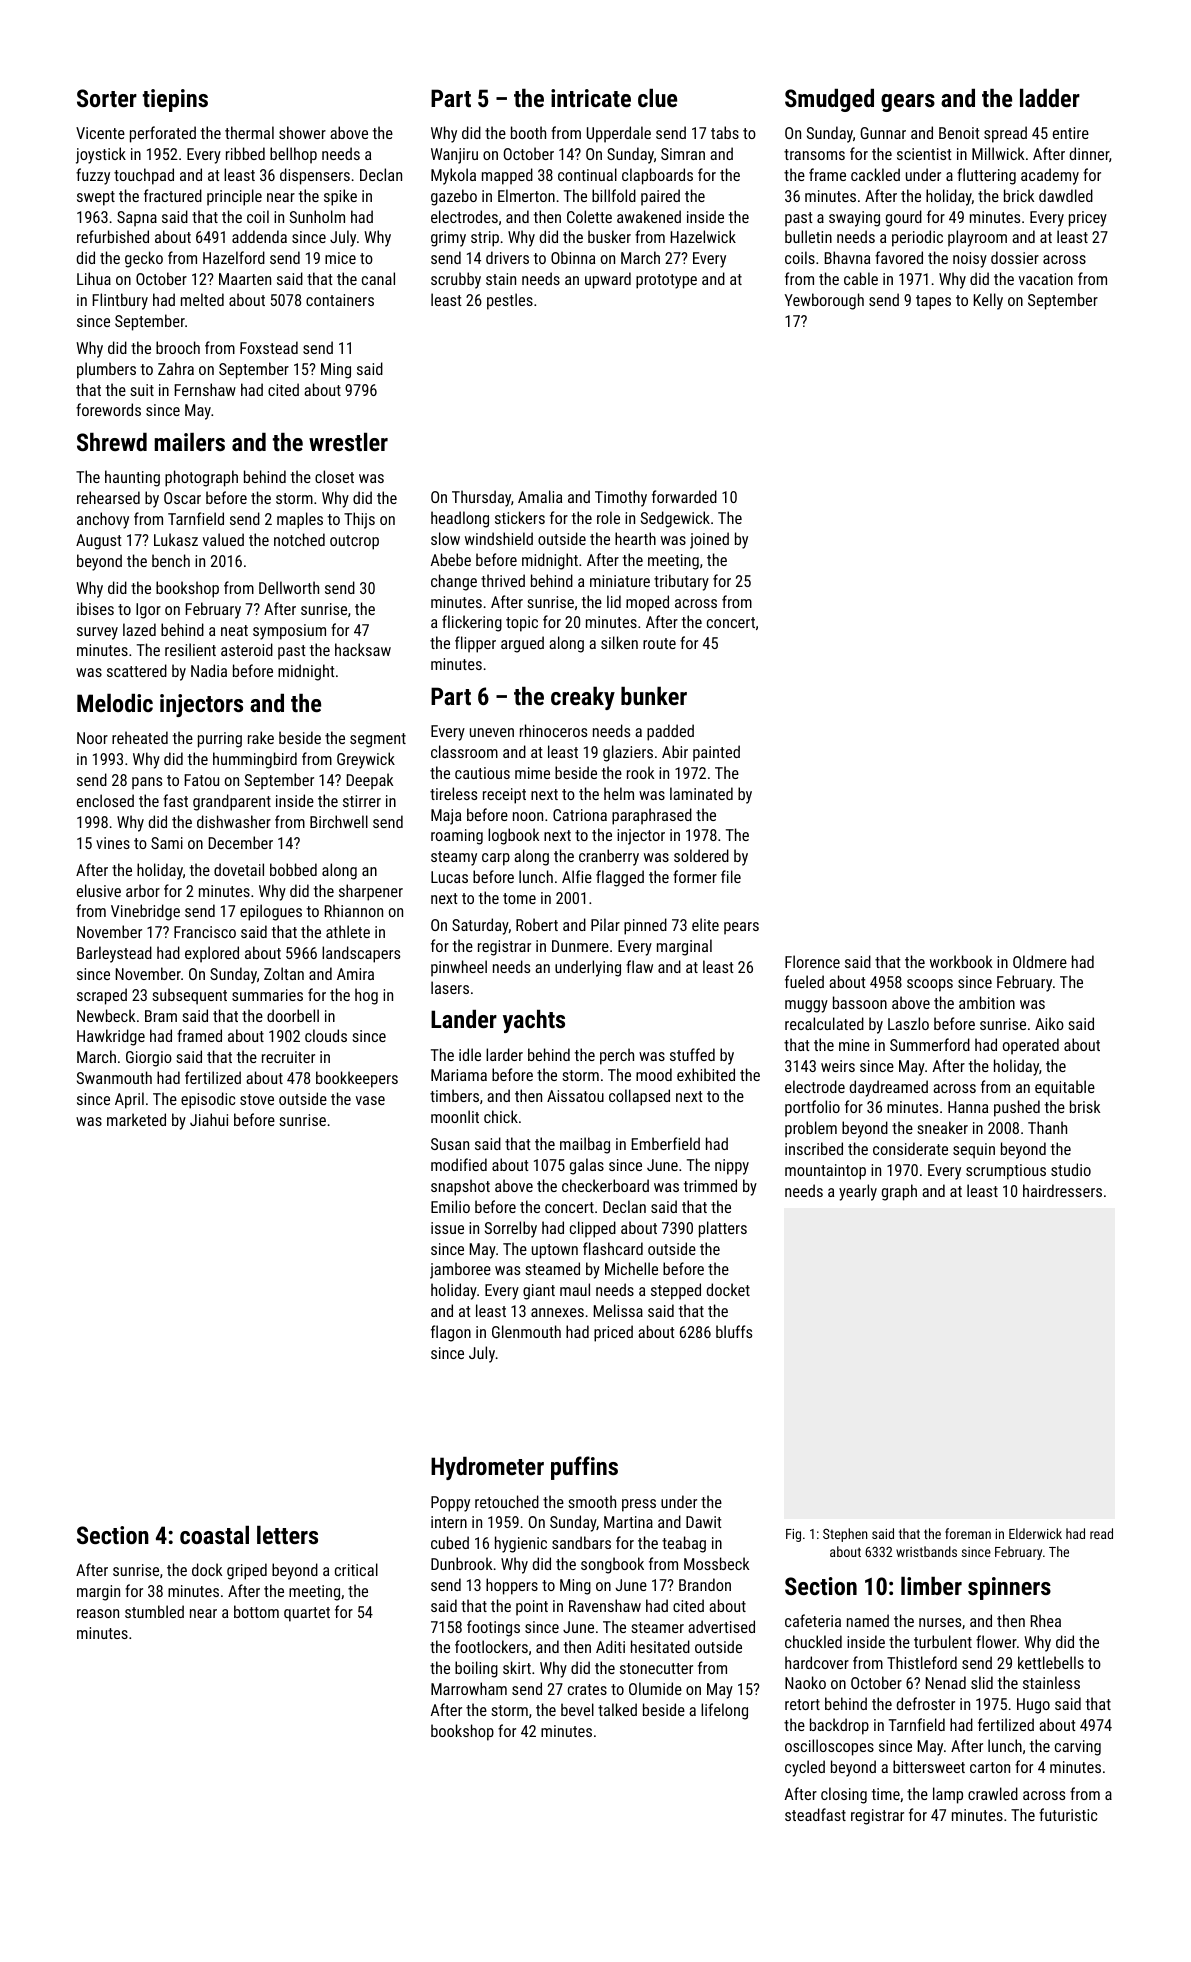 This screenshot has width=1191, height=1962. I want to click on Smudged, so click(829, 100).
